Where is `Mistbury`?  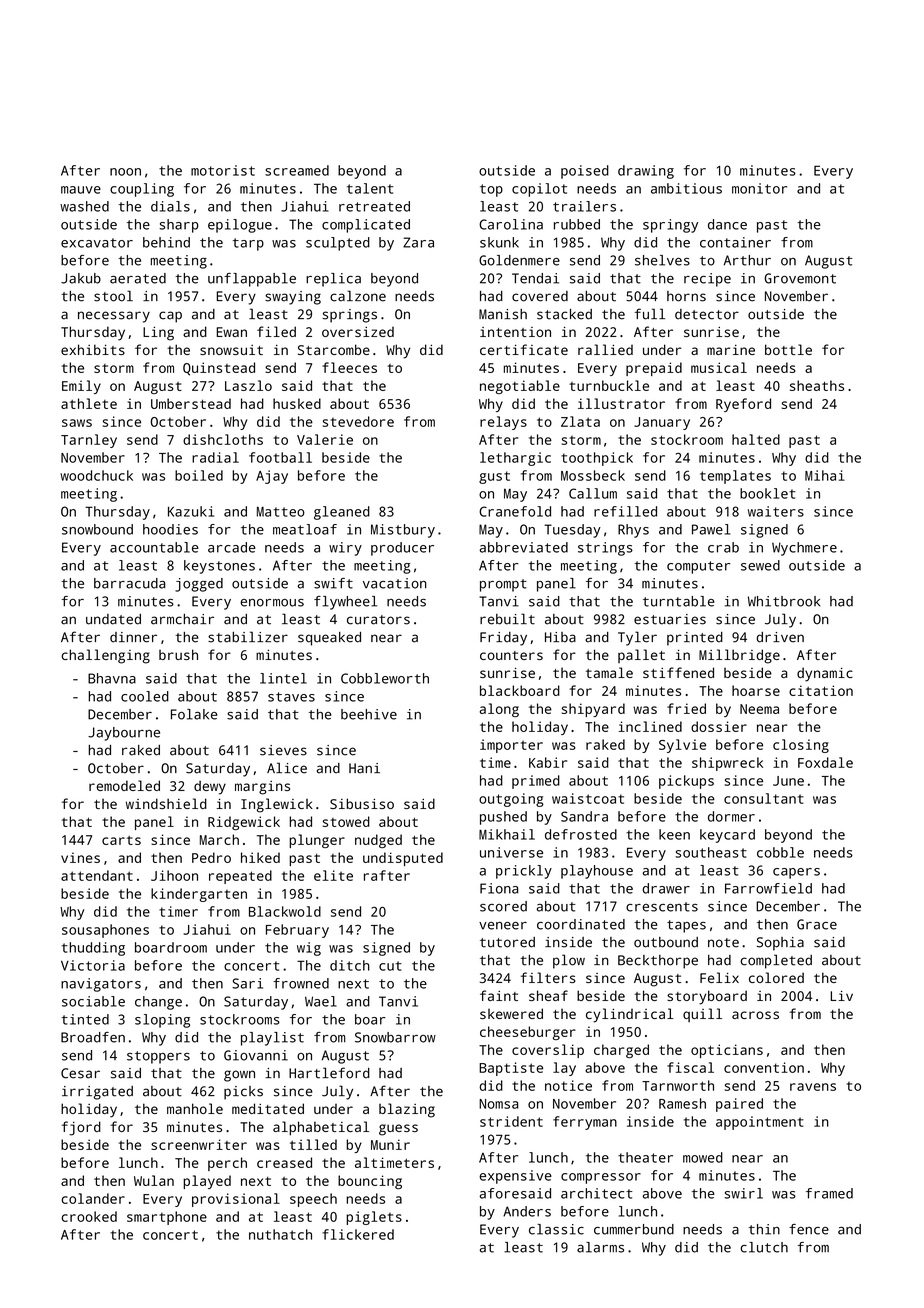 Mistbury is located at coordinates (403, 531).
